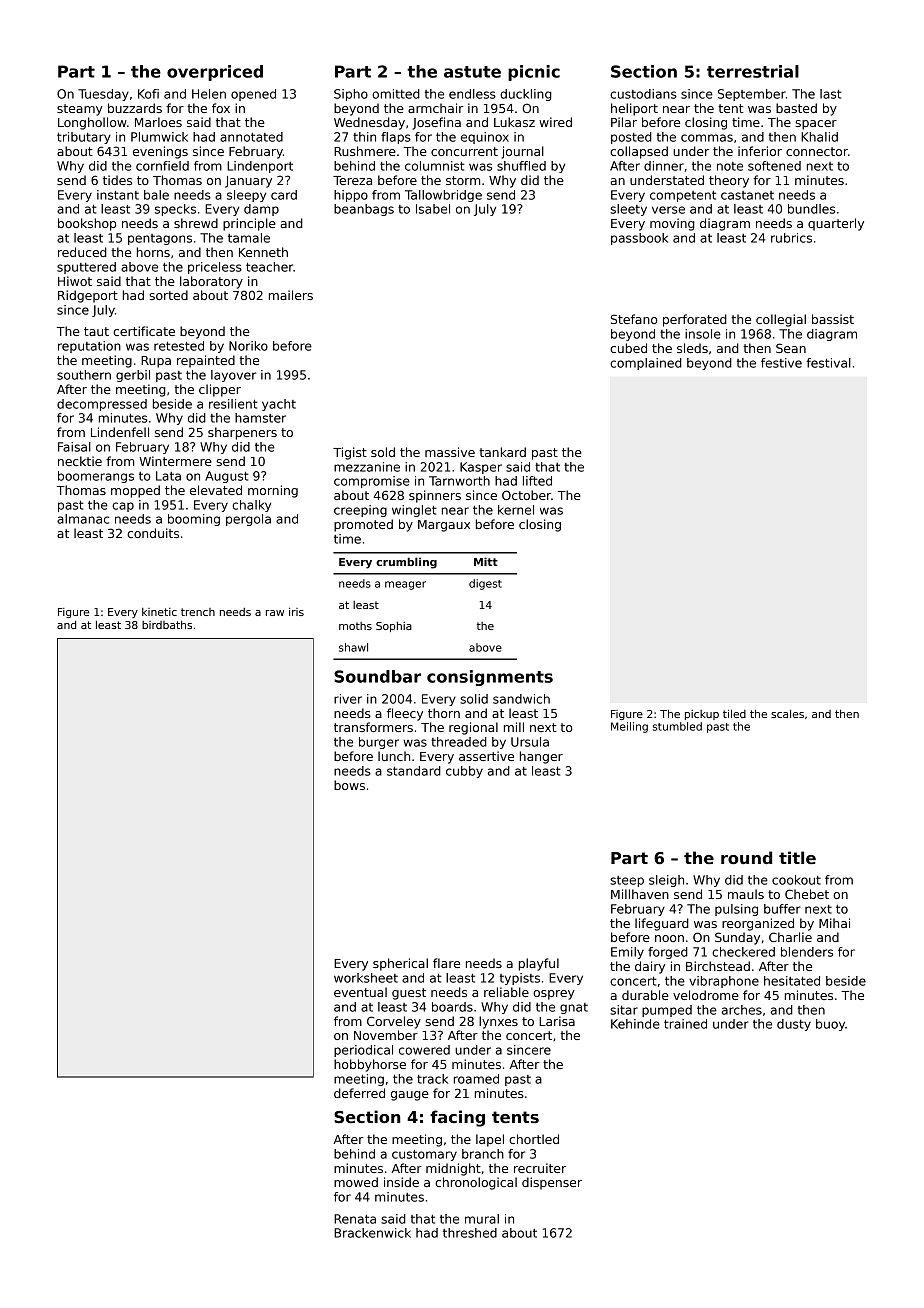 This page has width=924, height=1308. What do you see at coordinates (730, 166) in the page?
I see `note` at bounding box center [730, 166].
